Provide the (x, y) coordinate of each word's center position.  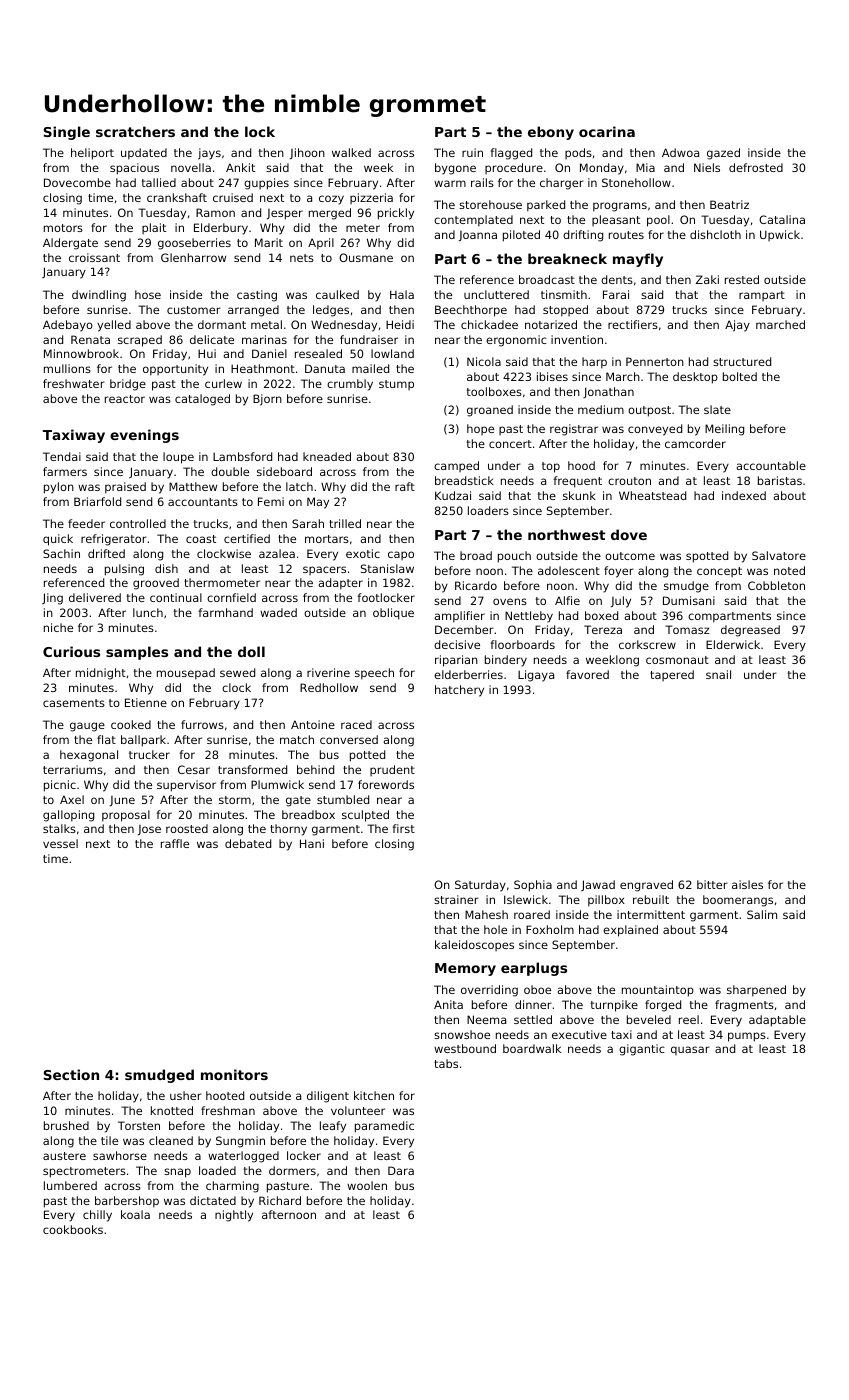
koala (135, 1214)
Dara (401, 1170)
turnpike (614, 1006)
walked (351, 152)
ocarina (607, 131)
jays (209, 154)
